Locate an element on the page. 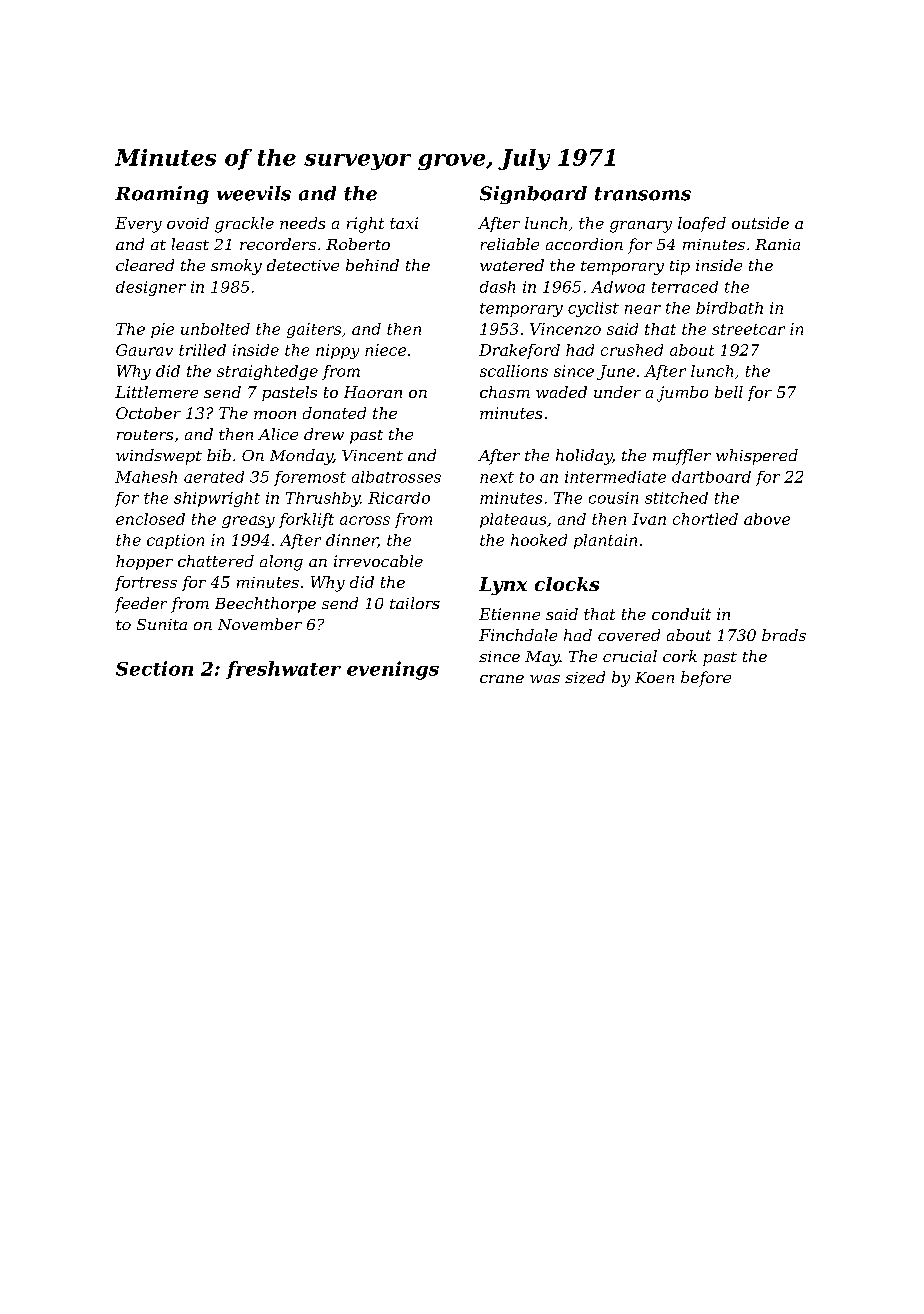 The width and height of the page is (924, 1314). cousin is located at coordinates (613, 498).
